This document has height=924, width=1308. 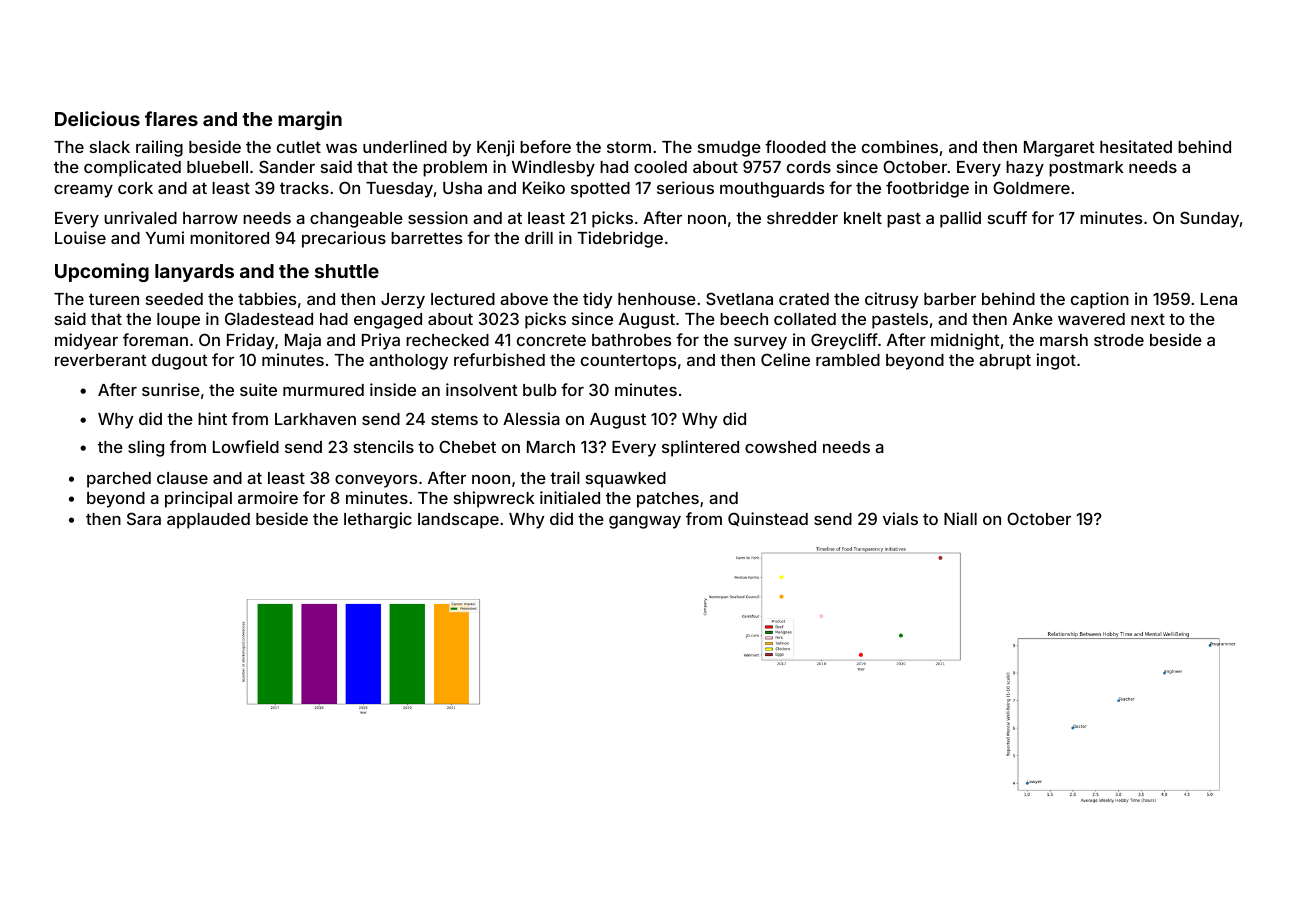 I want to click on Delicious, so click(x=97, y=118).
